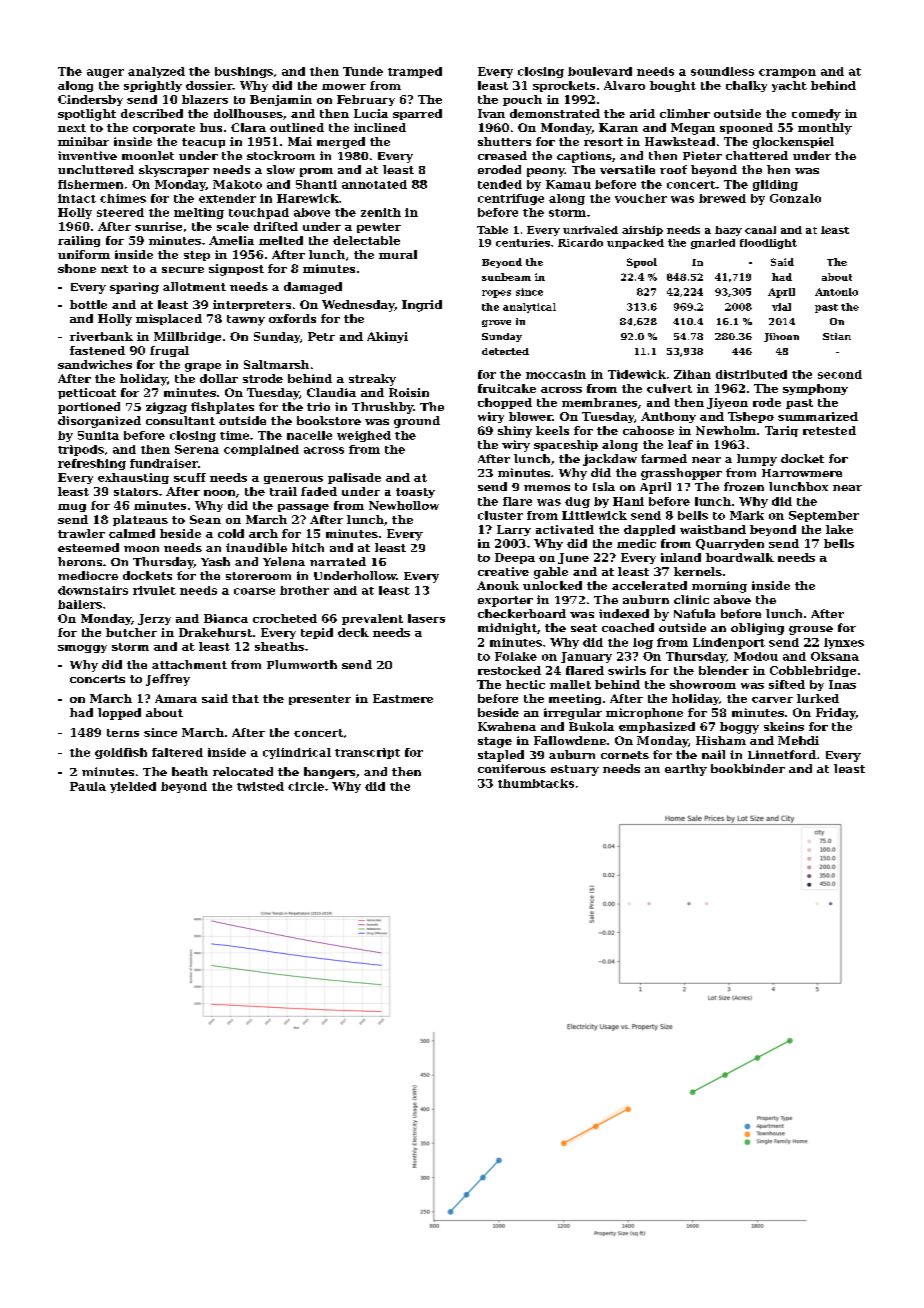 Image resolution: width=924 pixels, height=1308 pixels. Describe the element at coordinates (317, 633) in the screenshot. I see `tepid` at that location.
